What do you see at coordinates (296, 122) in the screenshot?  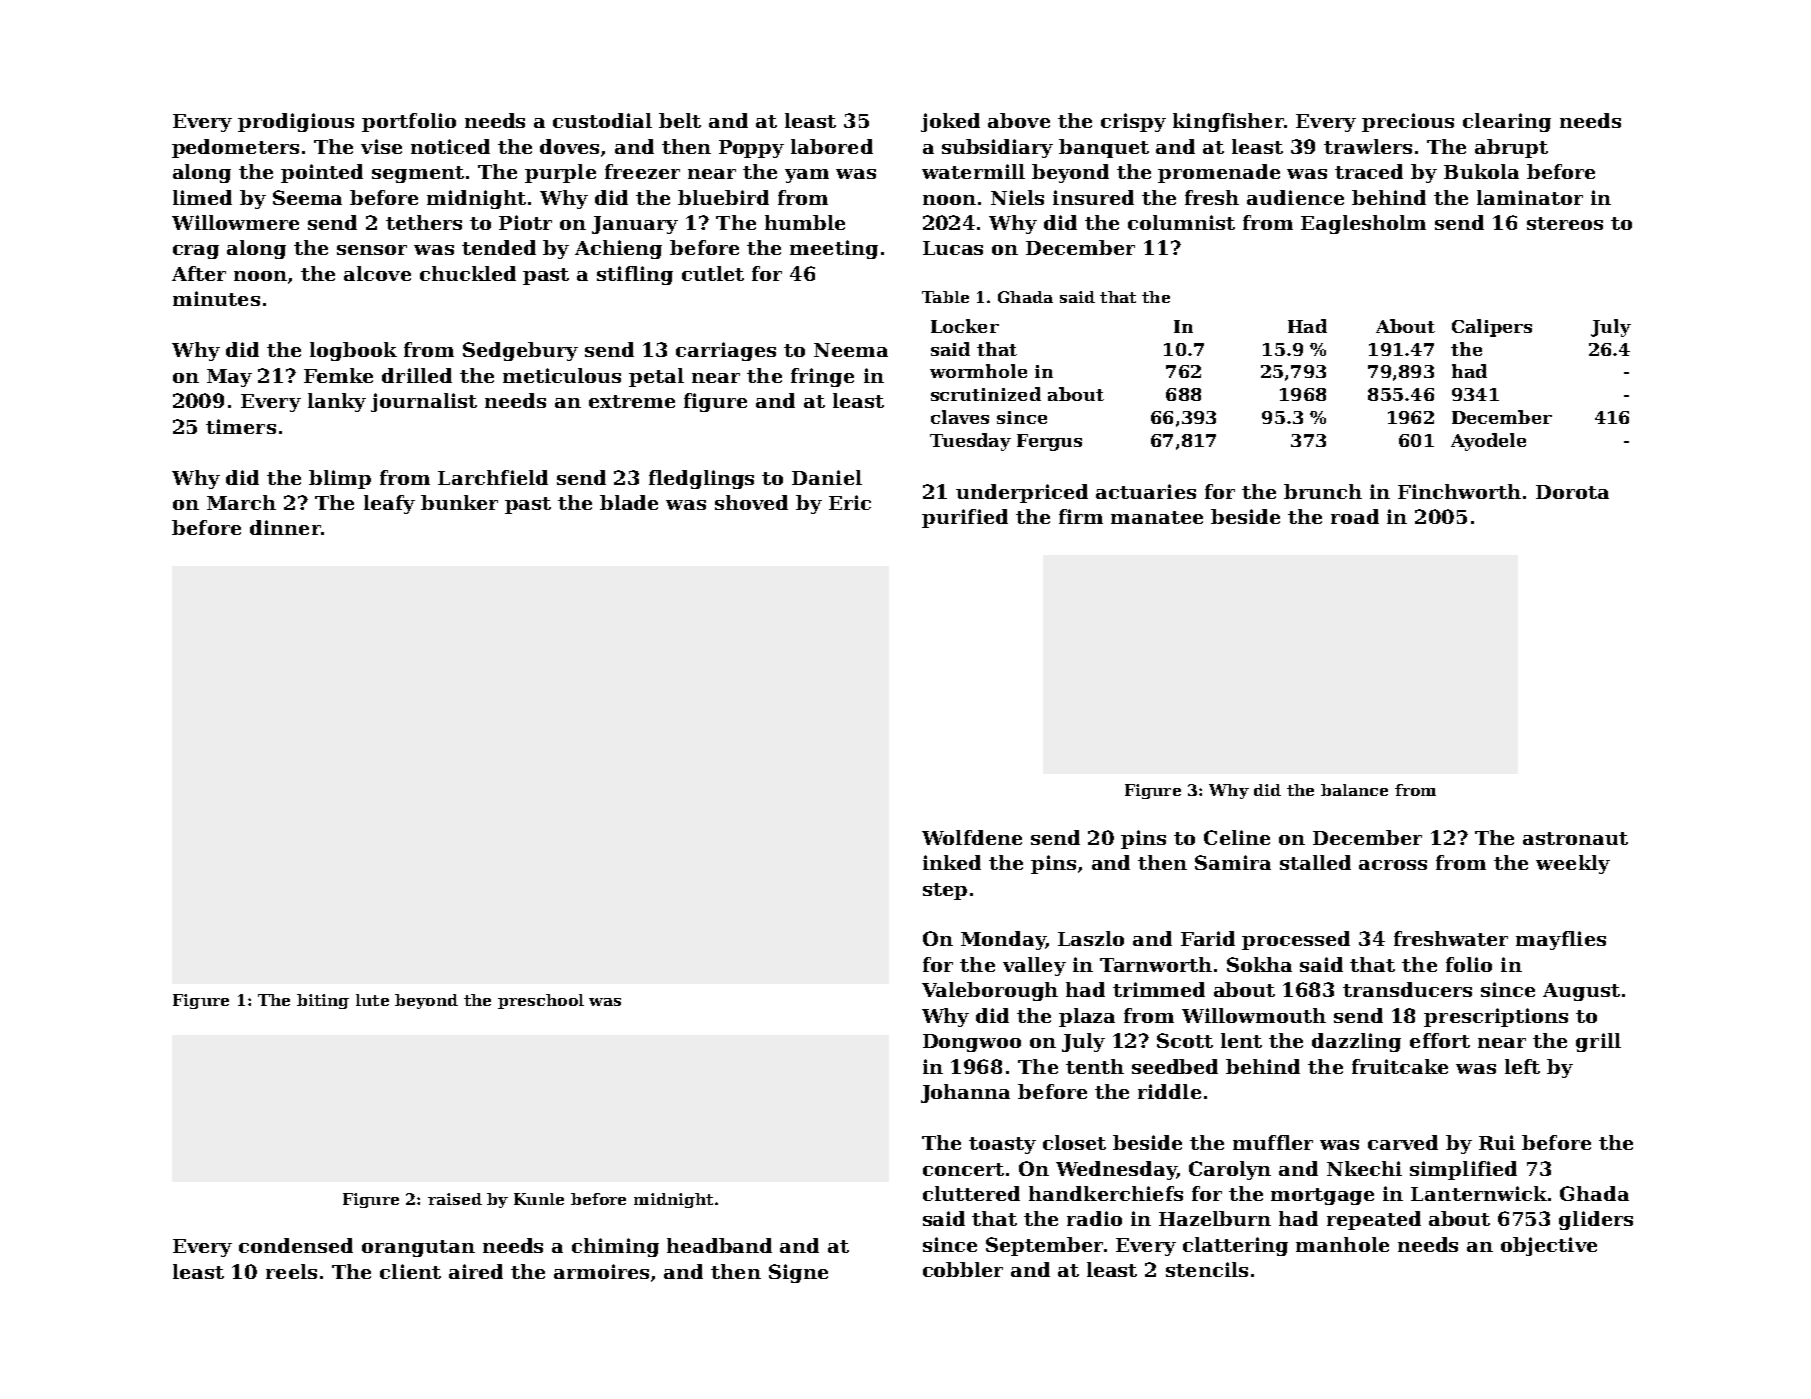 I see `prodigious` at bounding box center [296, 122].
